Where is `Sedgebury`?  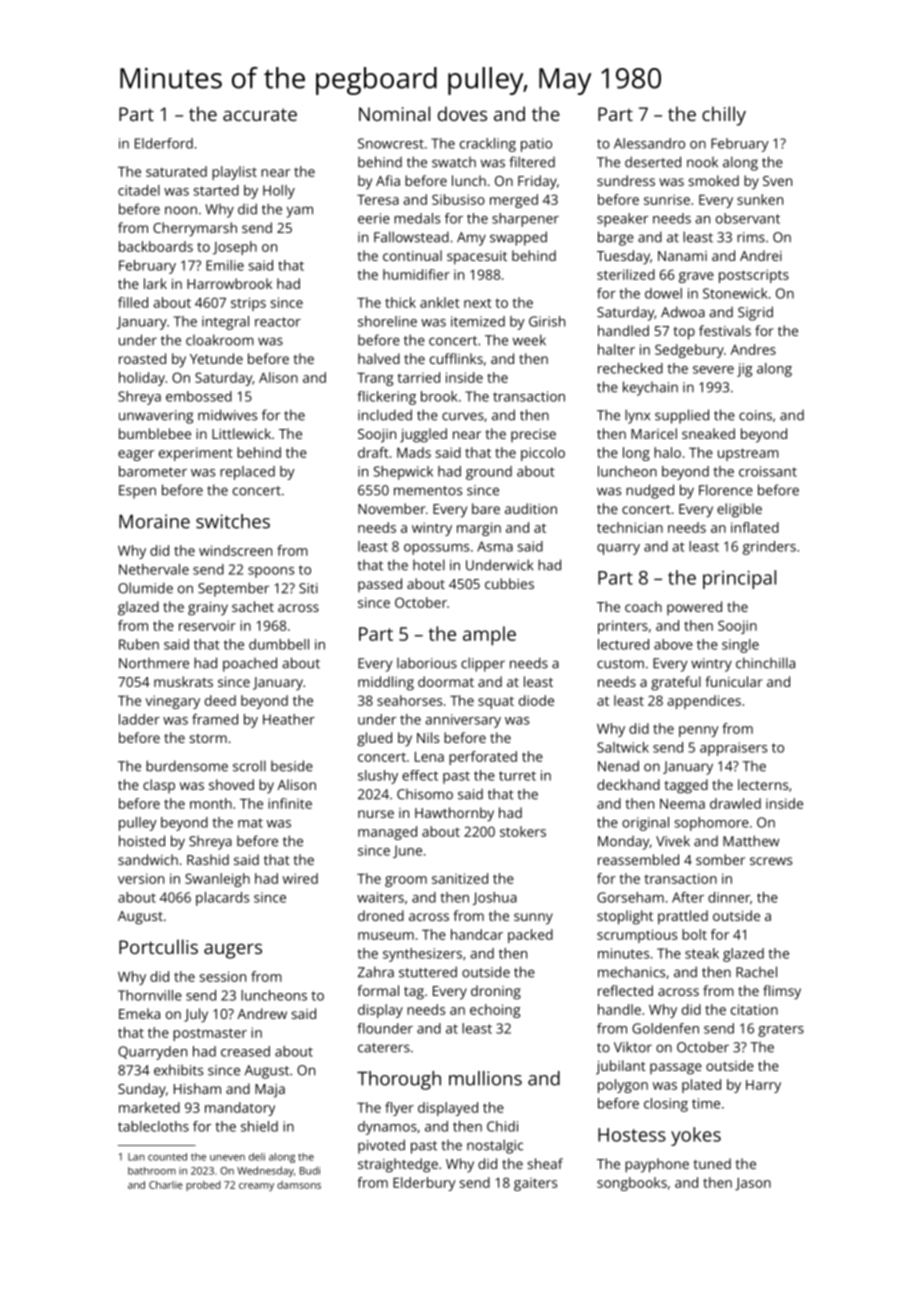
Sedgebury is located at coordinates (689, 351).
